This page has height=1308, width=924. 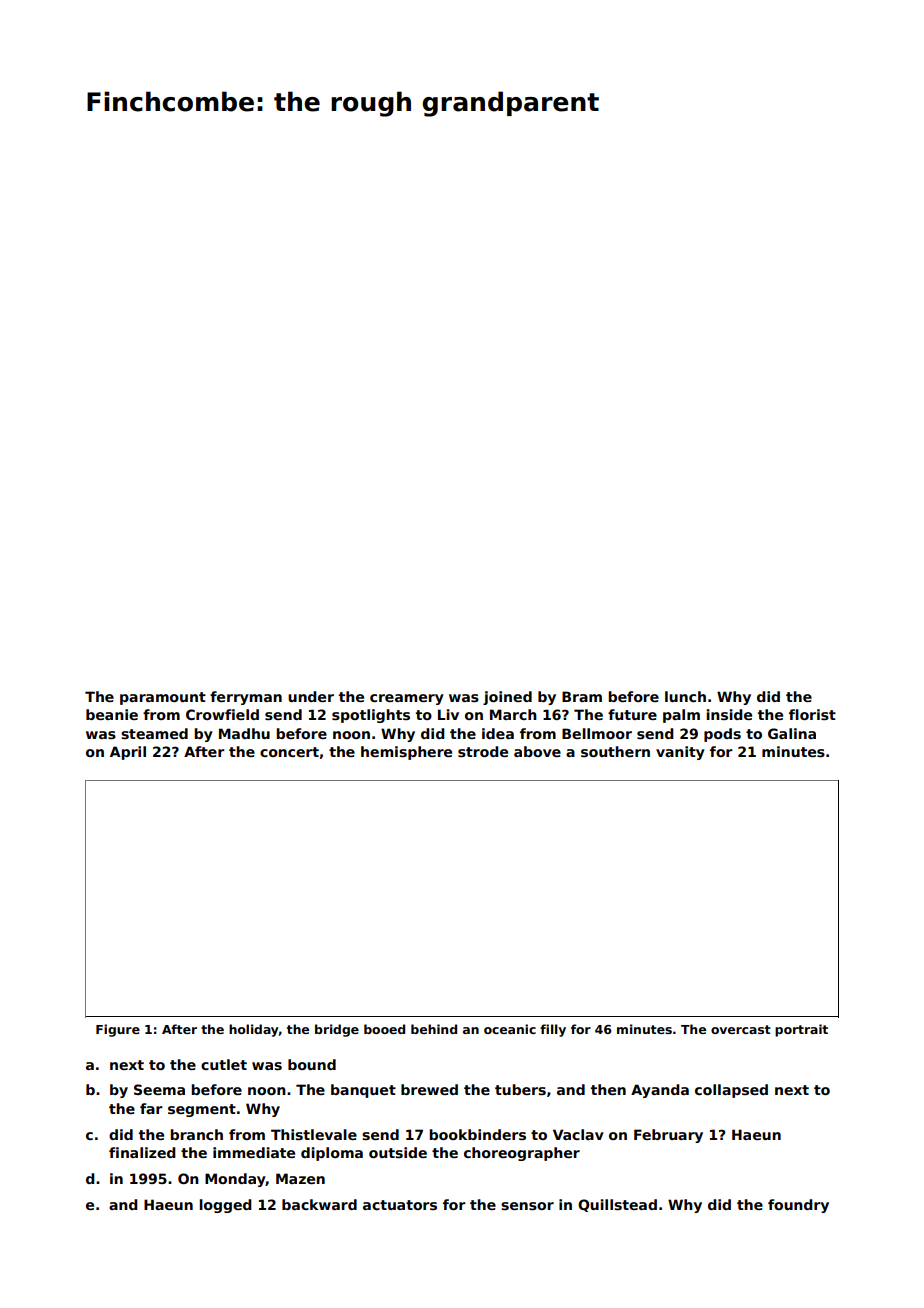 I want to click on Vaclav, so click(x=578, y=1134).
